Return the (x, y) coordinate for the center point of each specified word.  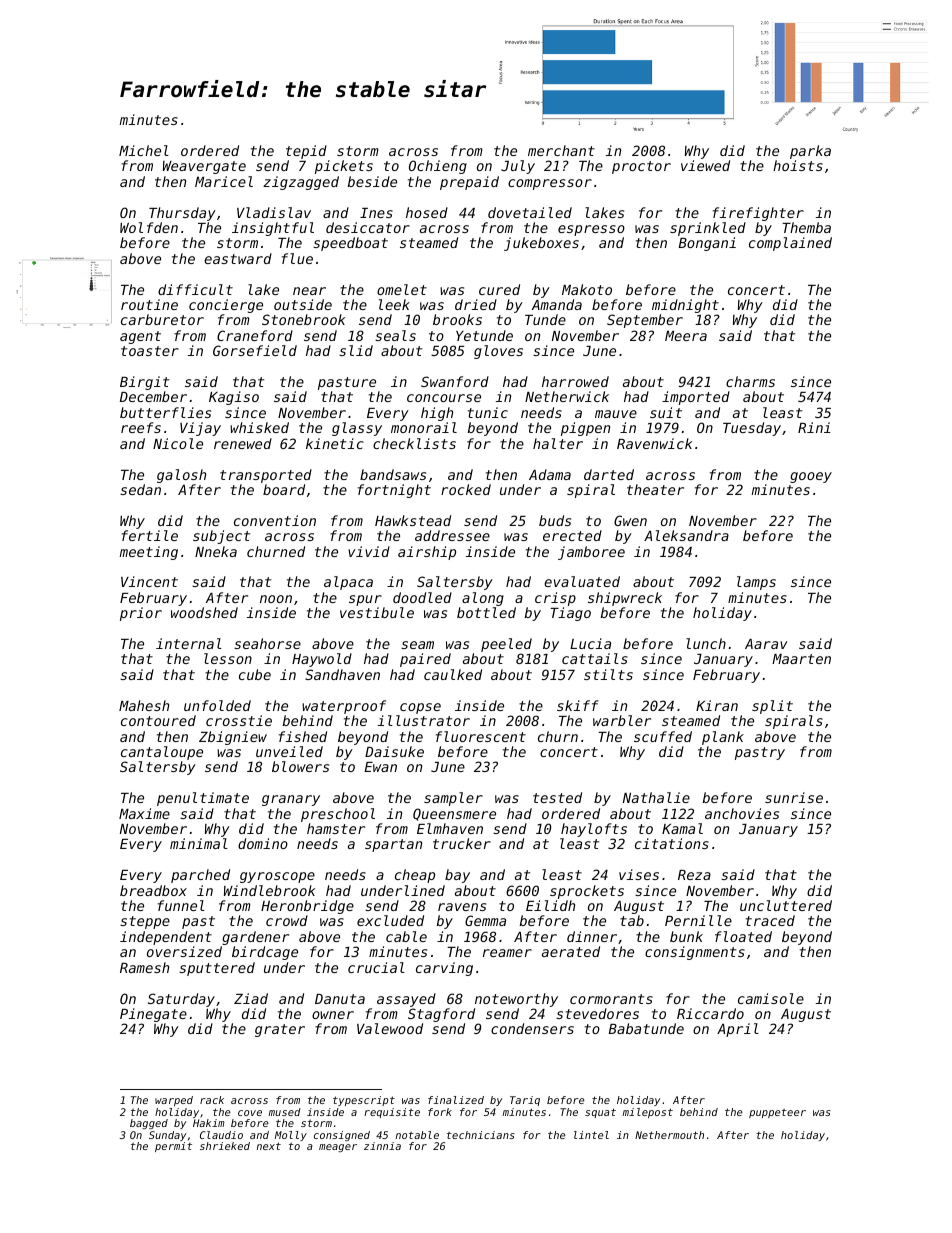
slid (356, 350)
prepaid (469, 183)
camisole (771, 998)
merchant (561, 150)
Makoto (587, 289)
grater (280, 1030)
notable (417, 1135)
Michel (144, 150)
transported (266, 476)
